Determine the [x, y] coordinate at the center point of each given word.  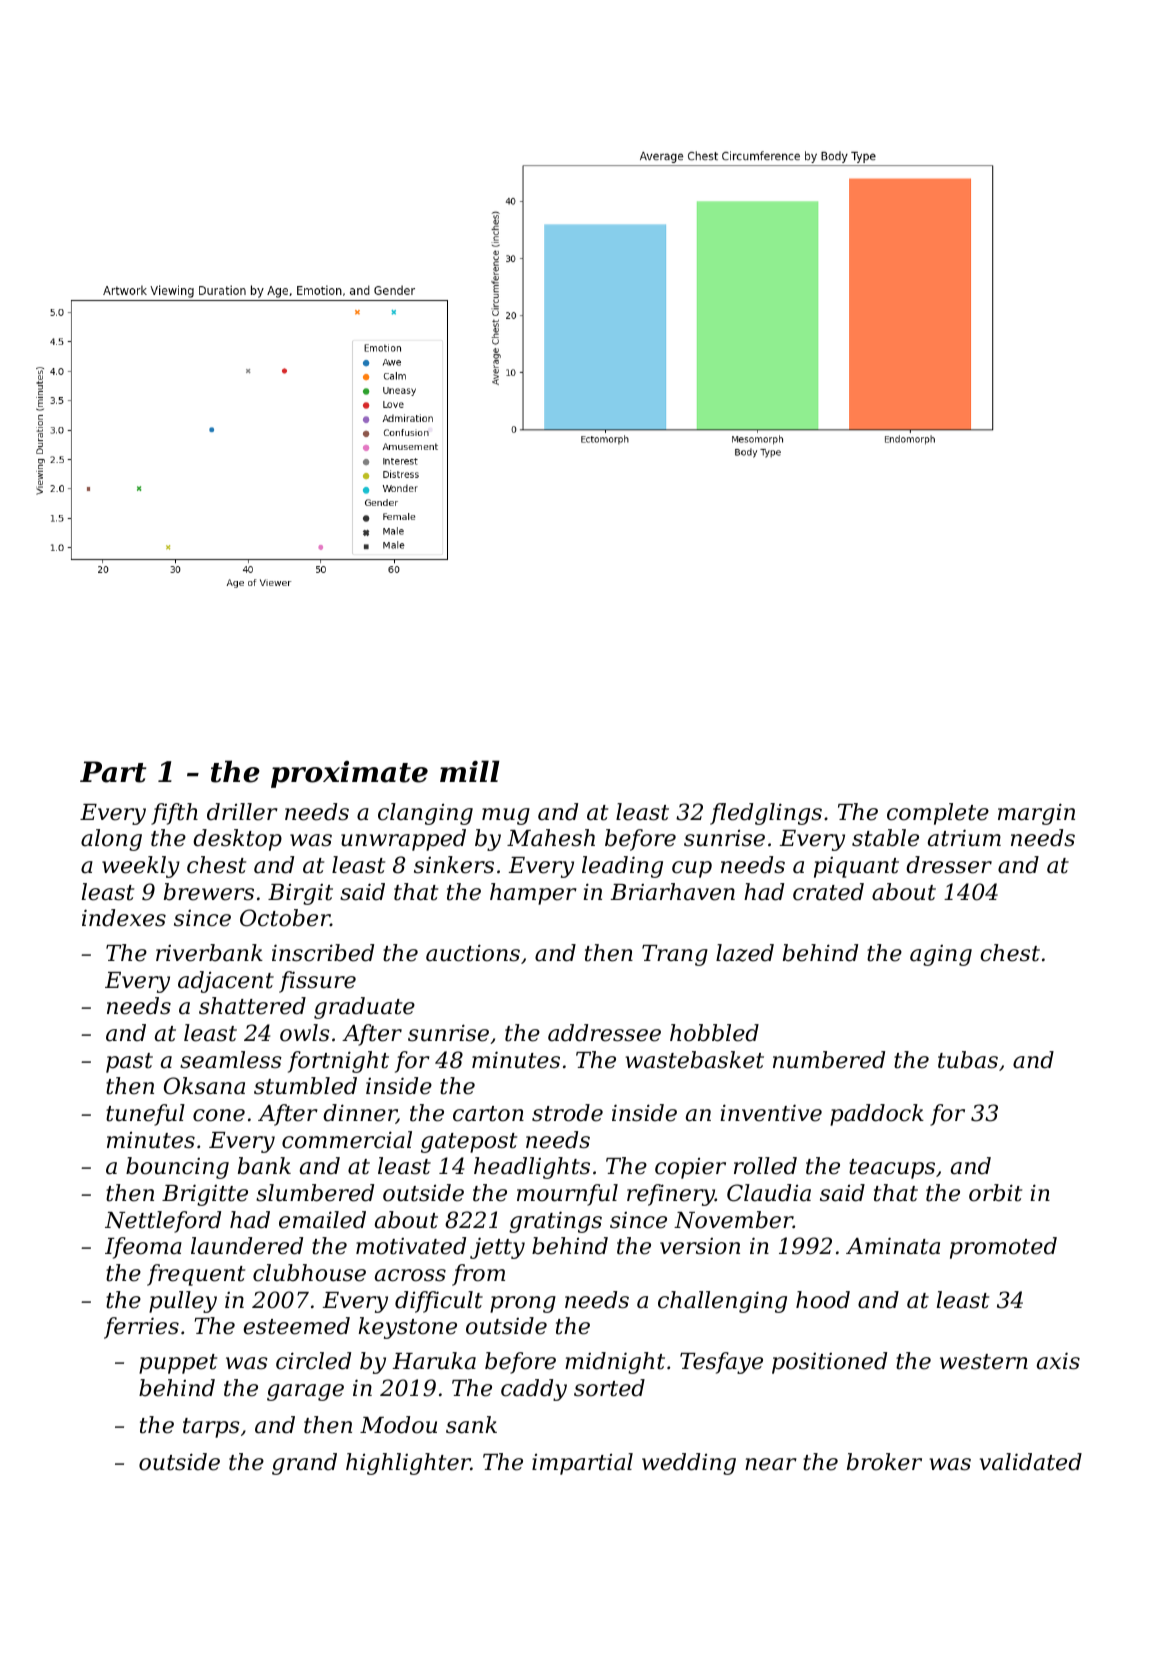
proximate [349, 774]
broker [884, 1462]
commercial [347, 1140]
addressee [604, 1033]
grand [304, 1464]
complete [938, 814]
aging [941, 955]
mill [470, 771]
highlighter [408, 1464]
